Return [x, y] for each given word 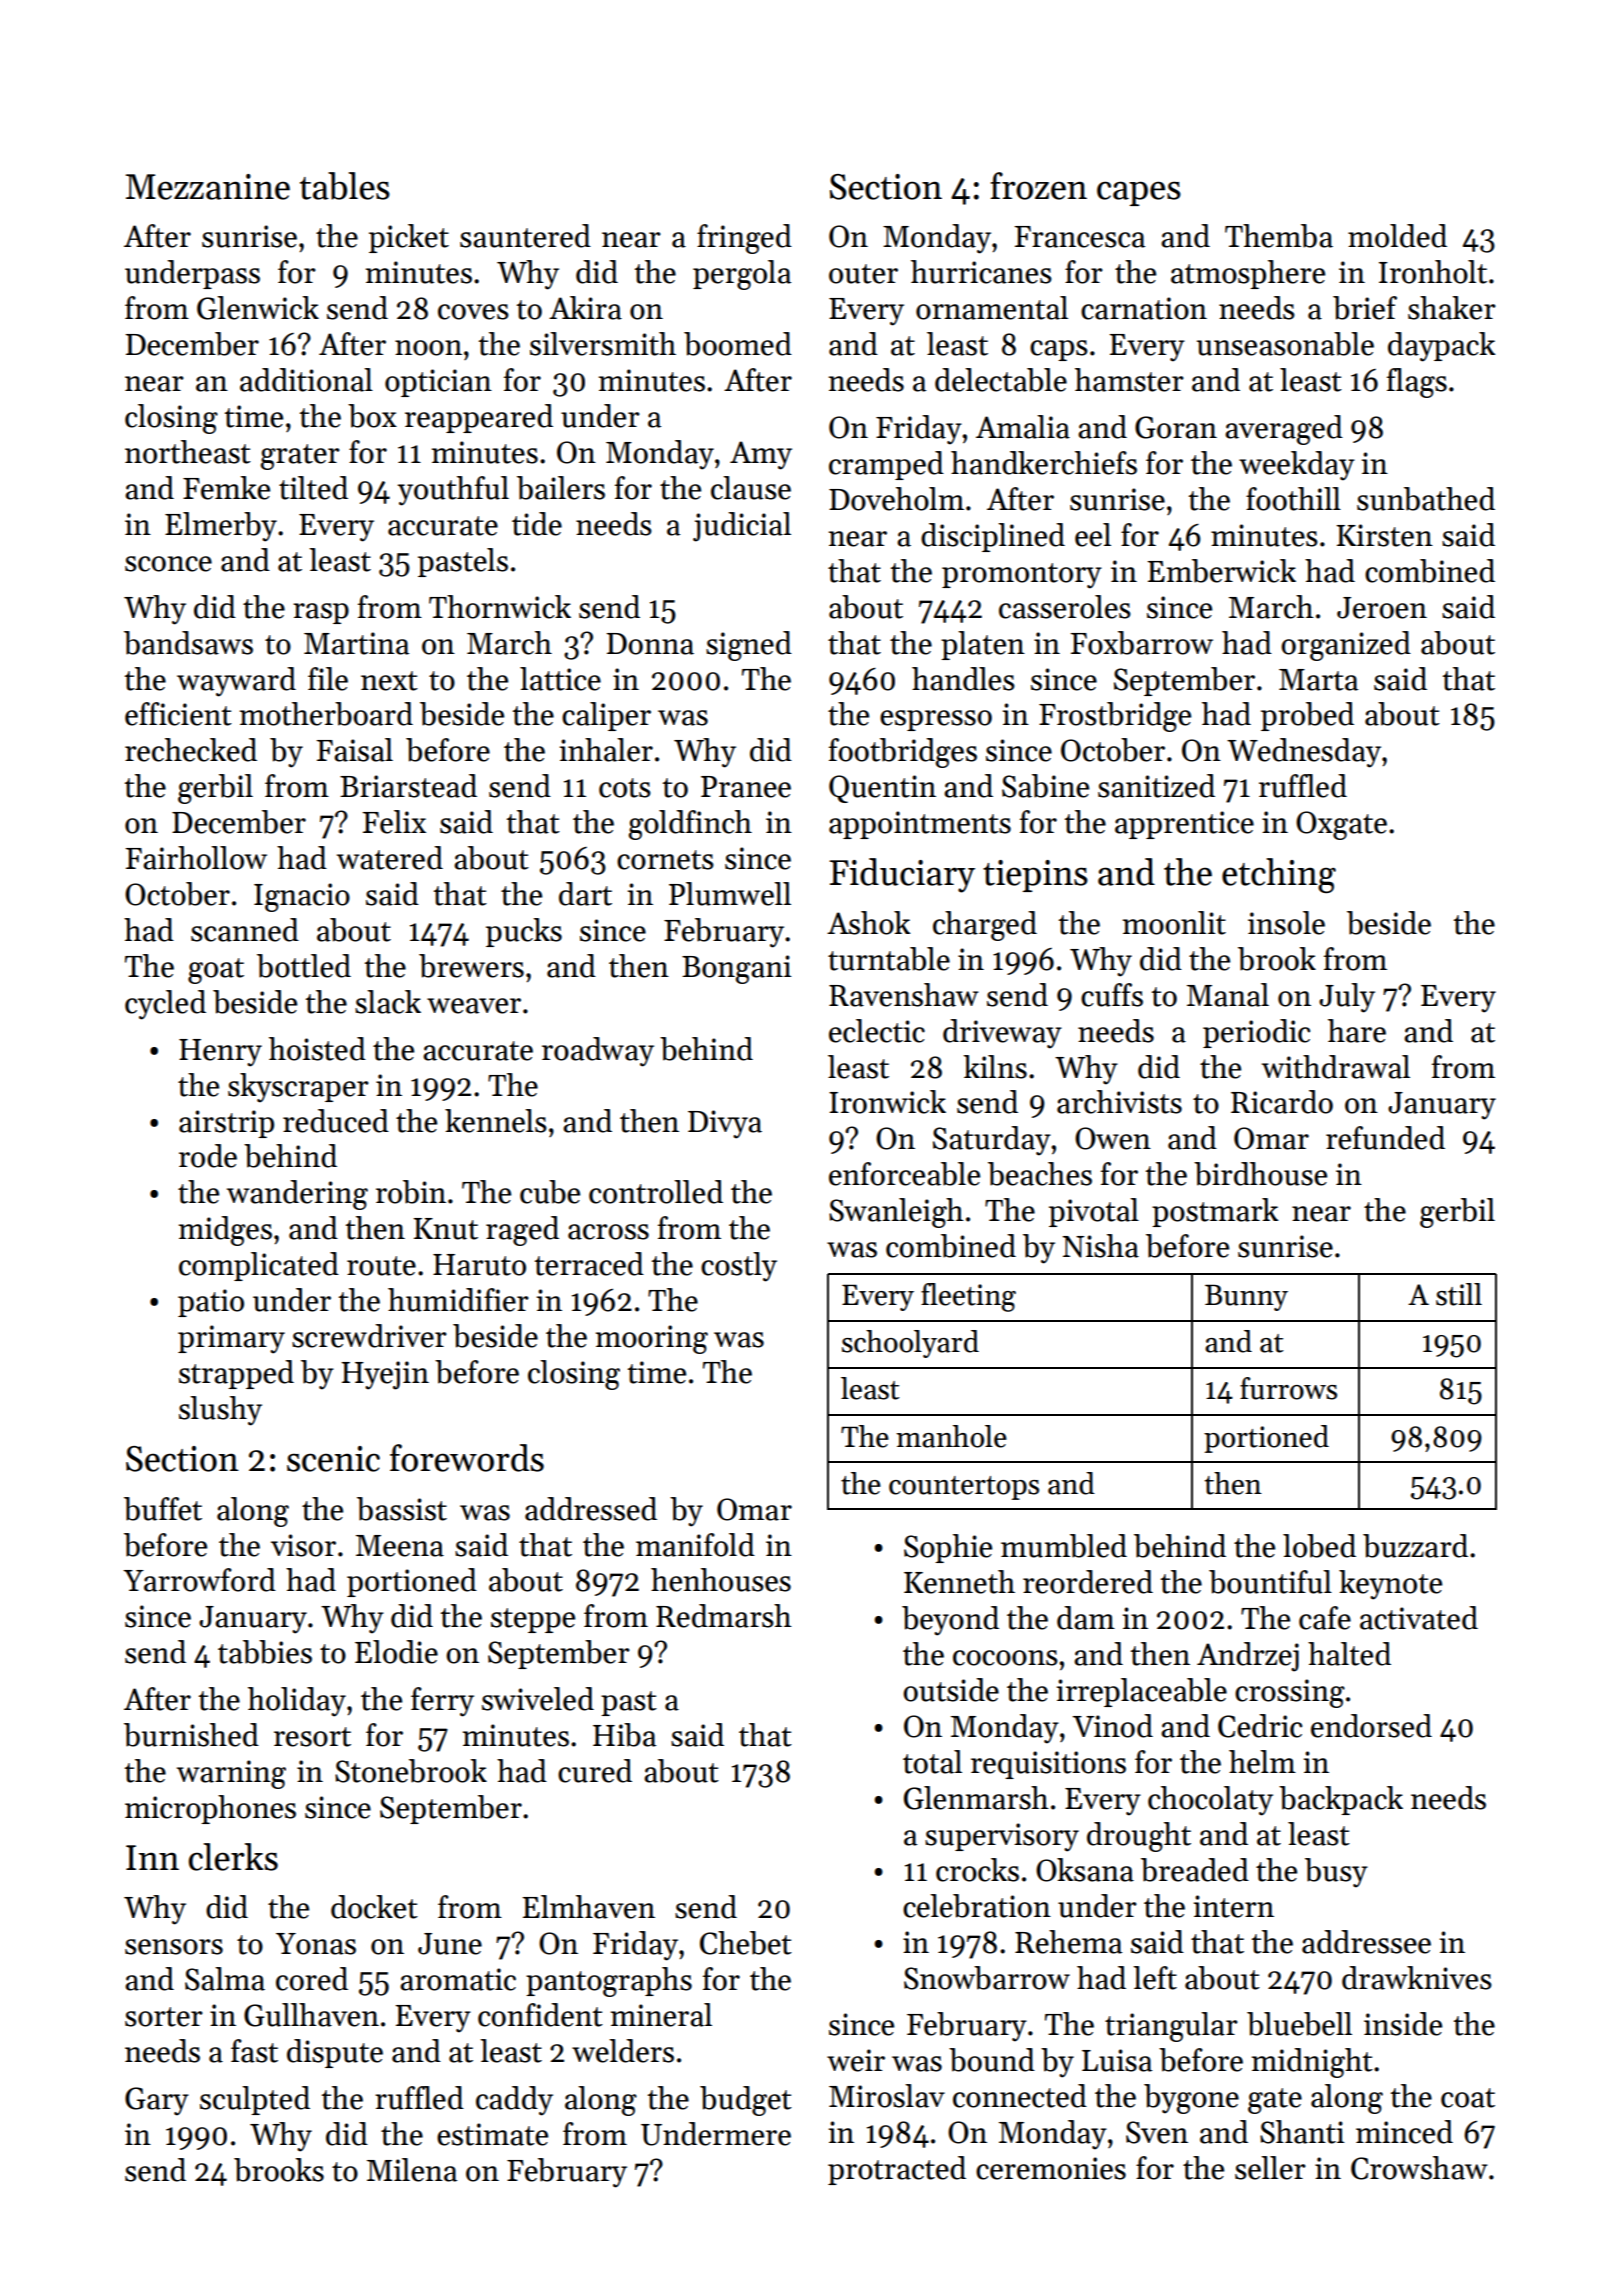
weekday [1297, 466]
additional [306, 380]
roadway [598, 1052]
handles [963, 679]
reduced [336, 1121]
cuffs [1112, 995]
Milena [412, 2170]
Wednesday [1304, 753]
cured [595, 1771]
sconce [168, 564]
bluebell [1299, 2024]
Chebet [746, 1943]
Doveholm [896, 499]
